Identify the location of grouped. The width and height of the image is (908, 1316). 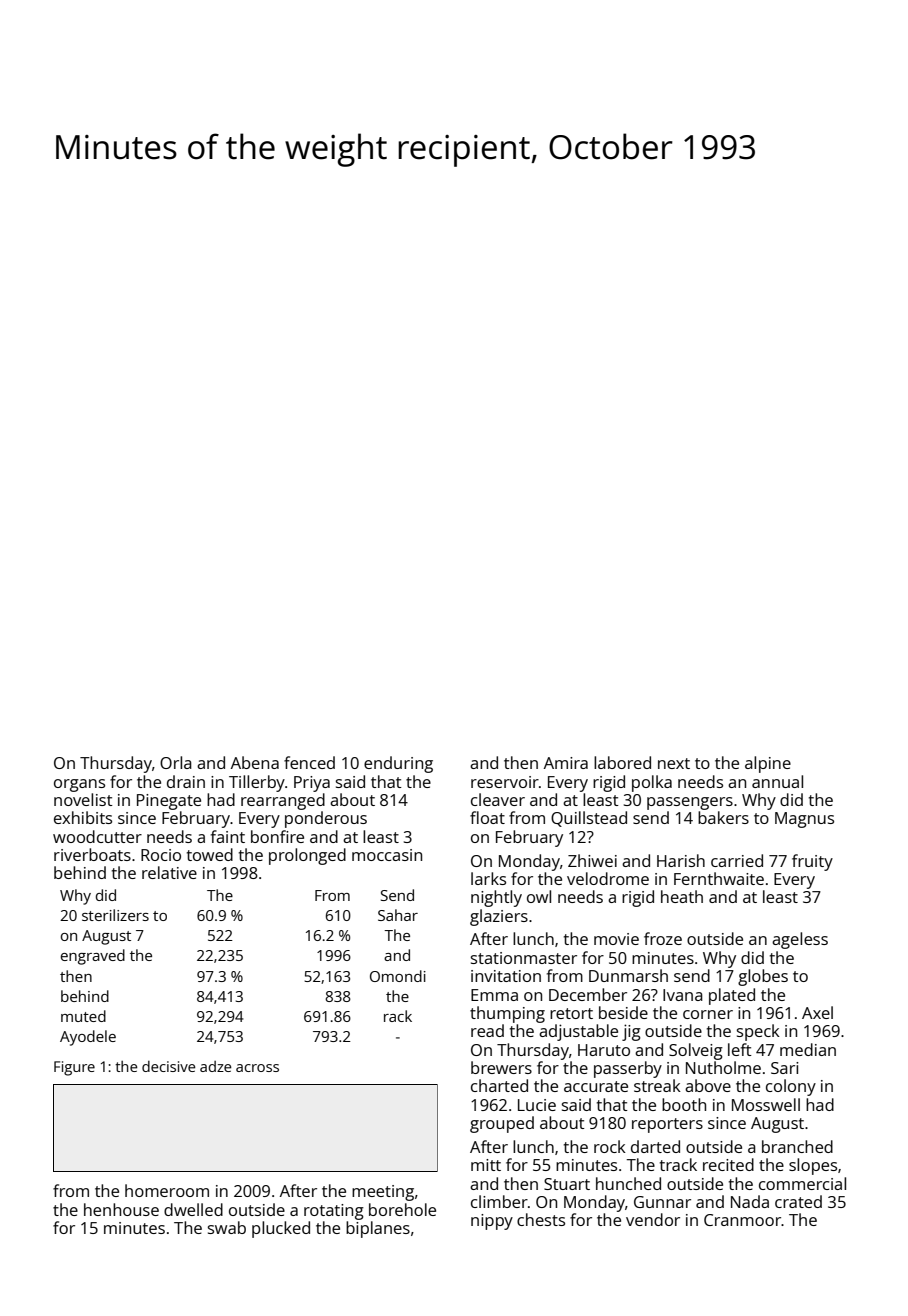
(502, 1124).
